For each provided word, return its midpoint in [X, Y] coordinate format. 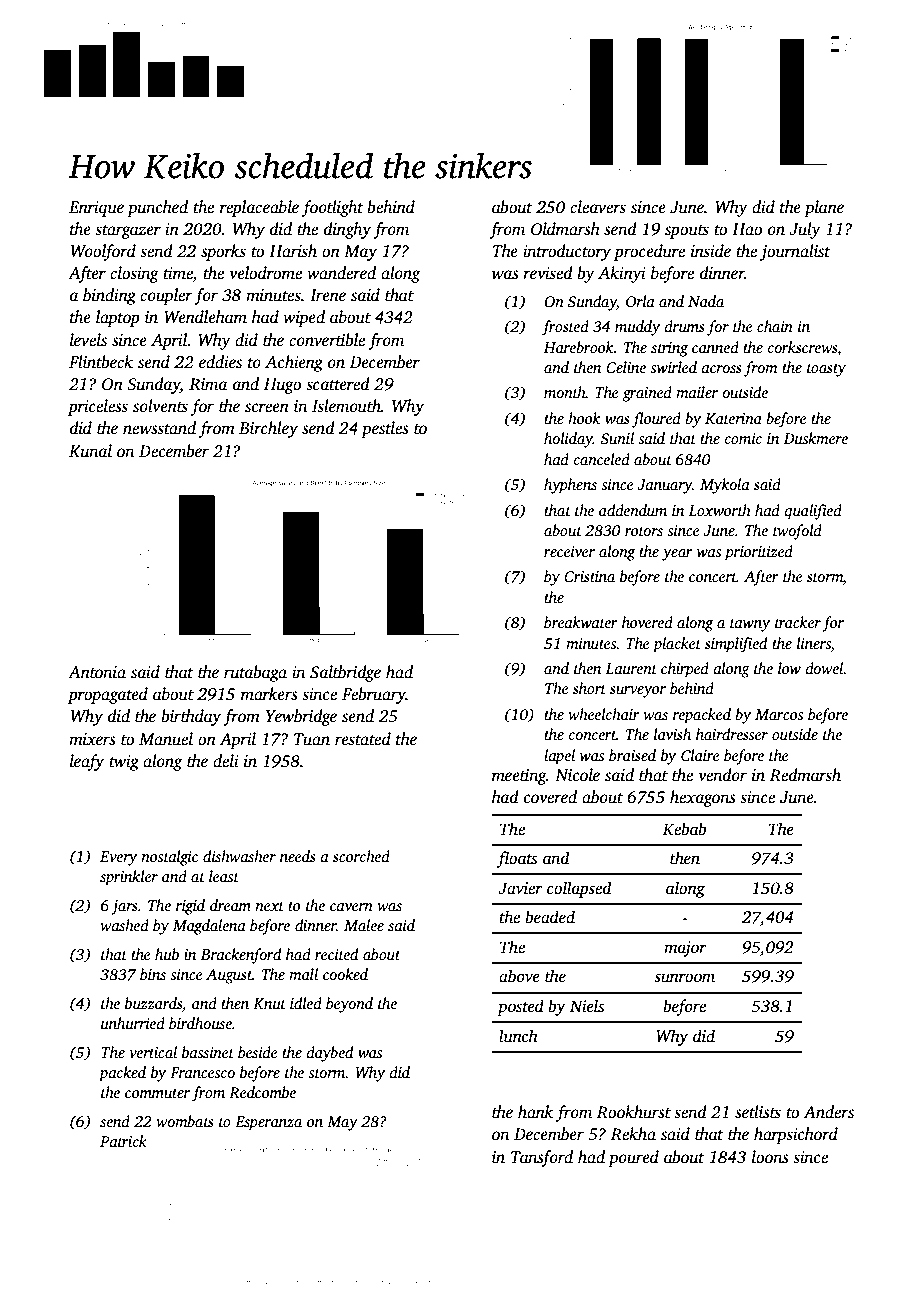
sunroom [684, 978]
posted [520, 1007]
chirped [685, 670]
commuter [157, 1093]
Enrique [96, 209]
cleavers [598, 207]
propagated [108, 695]
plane [824, 208]
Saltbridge [345, 673]
